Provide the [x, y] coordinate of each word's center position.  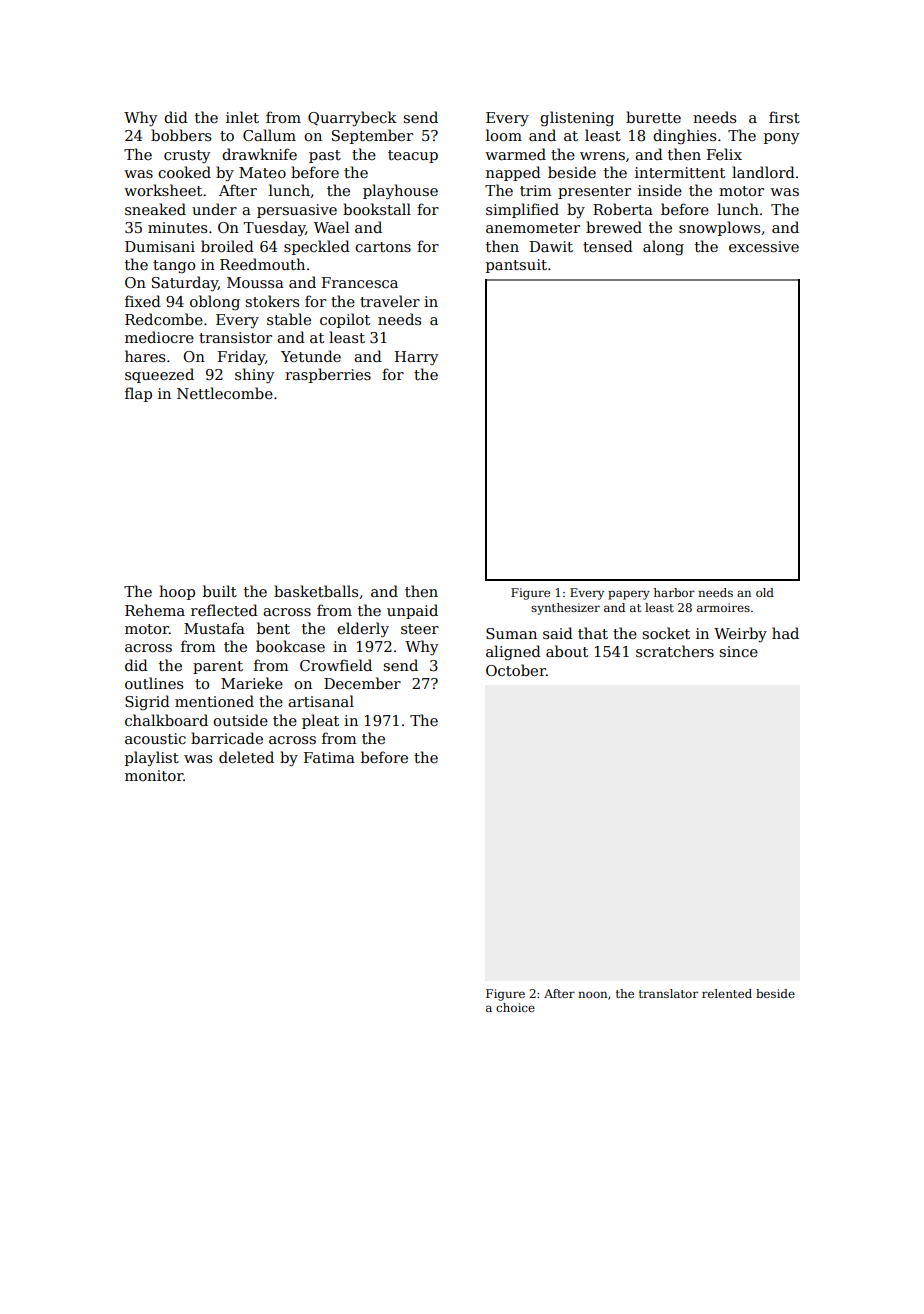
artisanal [321, 701]
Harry [416, 358]
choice [515, 1007]
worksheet [163, 190]
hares [145, 356]
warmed [515, 154]
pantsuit [516, 266]
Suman [511, 633]
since [738, 651]
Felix [724, 154]
